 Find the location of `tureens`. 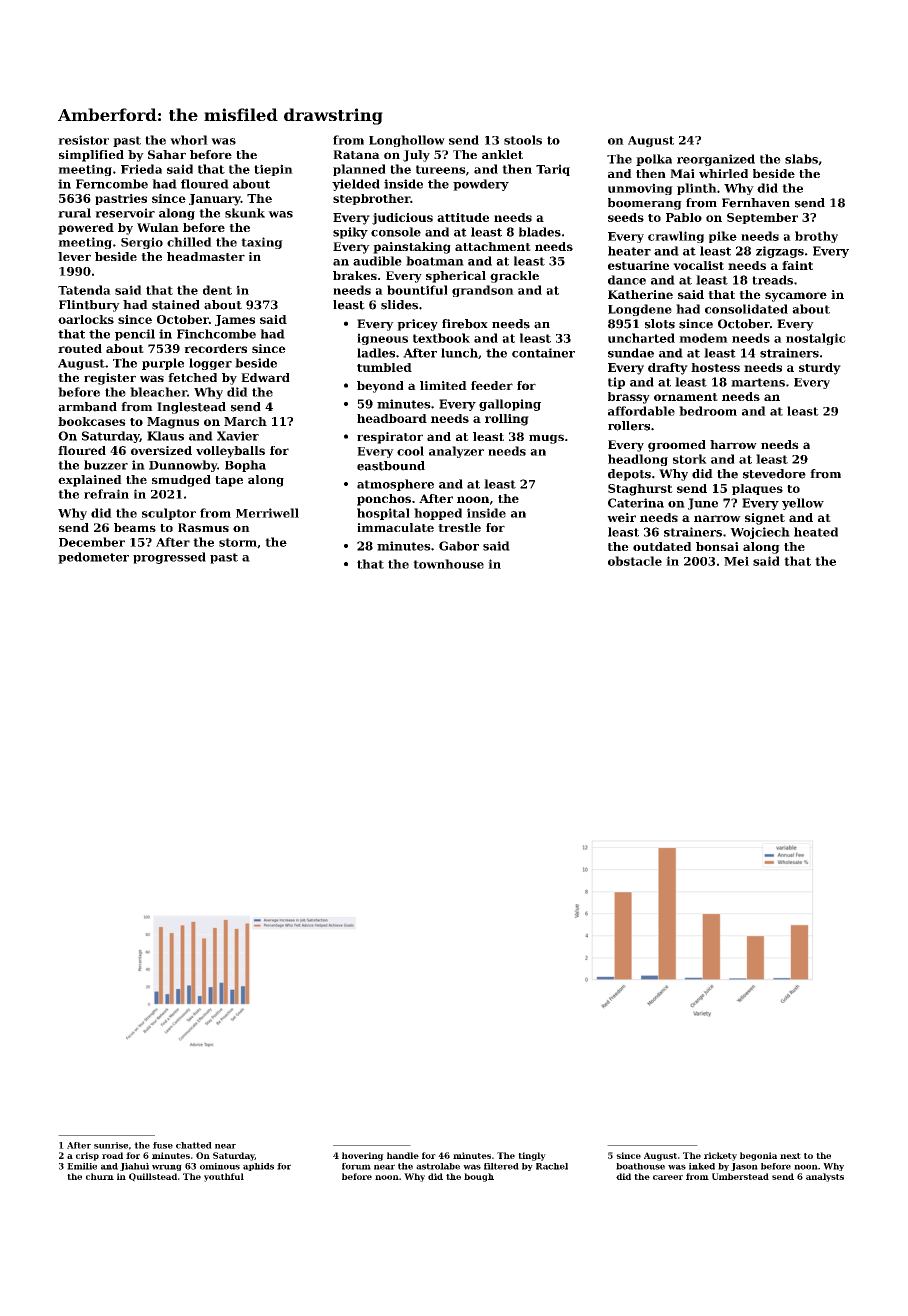

tureens is located at coordinates (441, 169).
